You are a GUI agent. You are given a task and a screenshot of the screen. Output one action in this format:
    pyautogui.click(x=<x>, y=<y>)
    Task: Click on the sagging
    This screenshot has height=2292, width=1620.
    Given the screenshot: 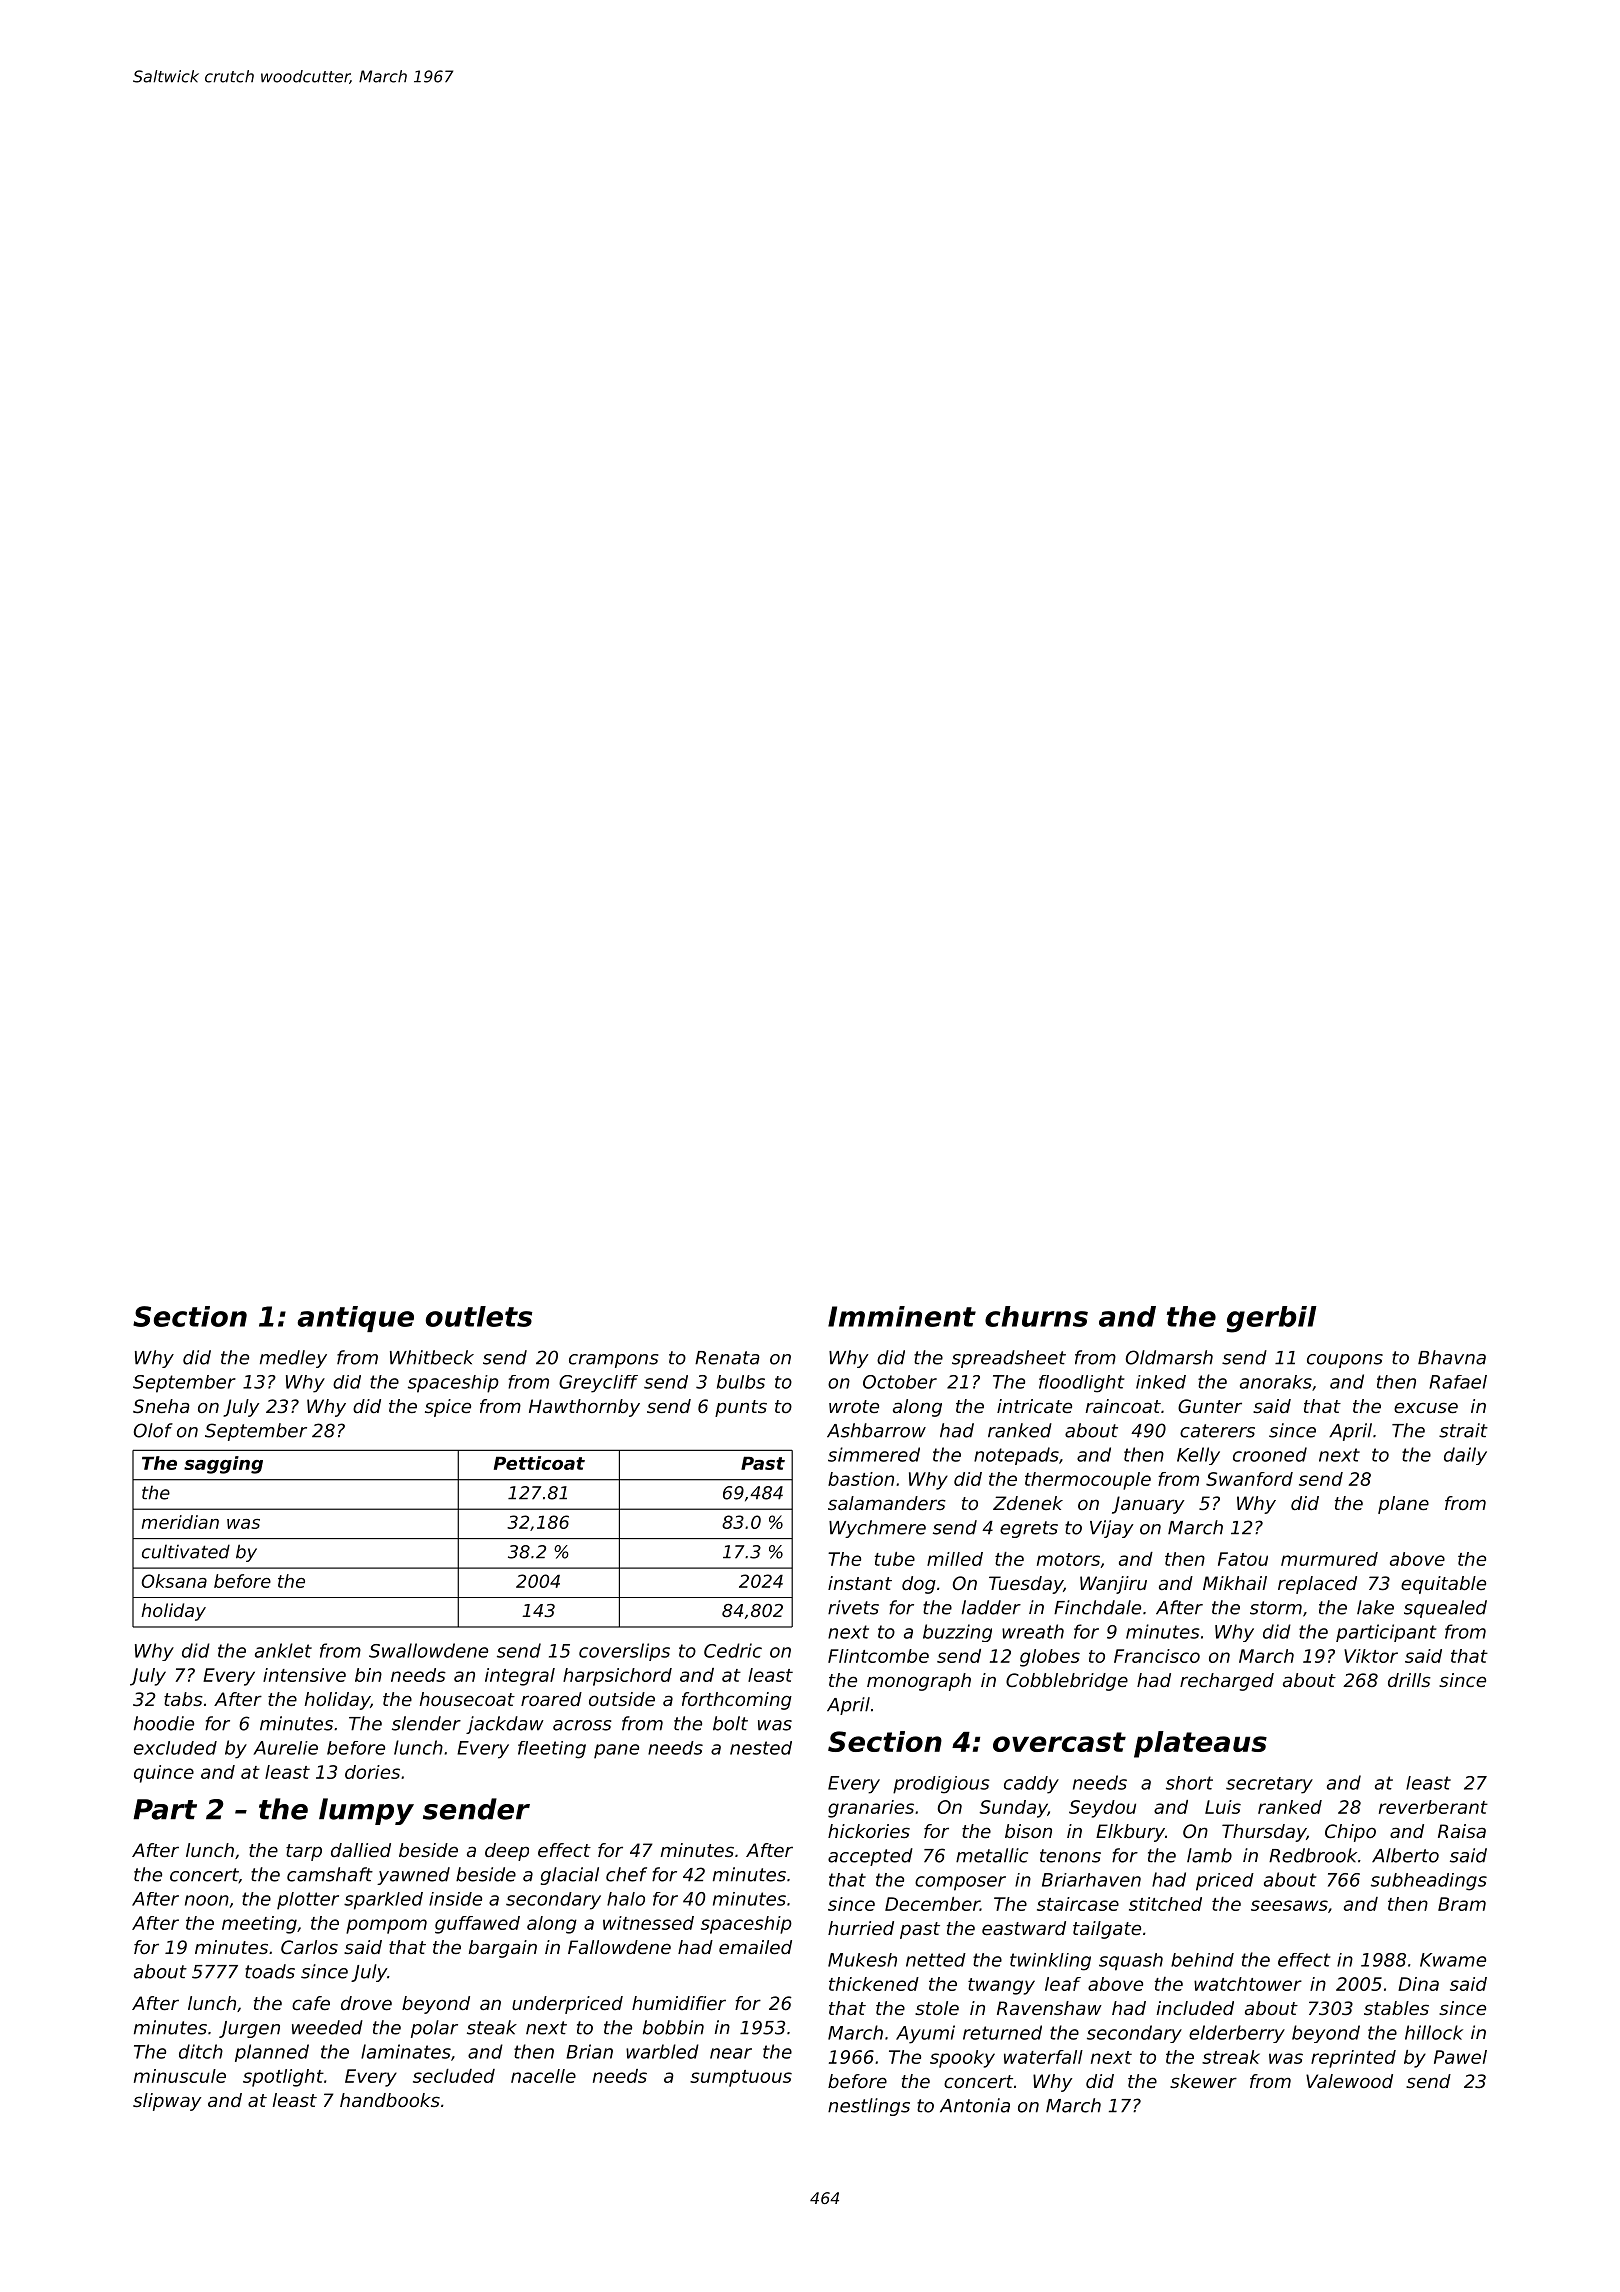 What is the action you would take?
    pyautogui.click(x=223, y=1465)
